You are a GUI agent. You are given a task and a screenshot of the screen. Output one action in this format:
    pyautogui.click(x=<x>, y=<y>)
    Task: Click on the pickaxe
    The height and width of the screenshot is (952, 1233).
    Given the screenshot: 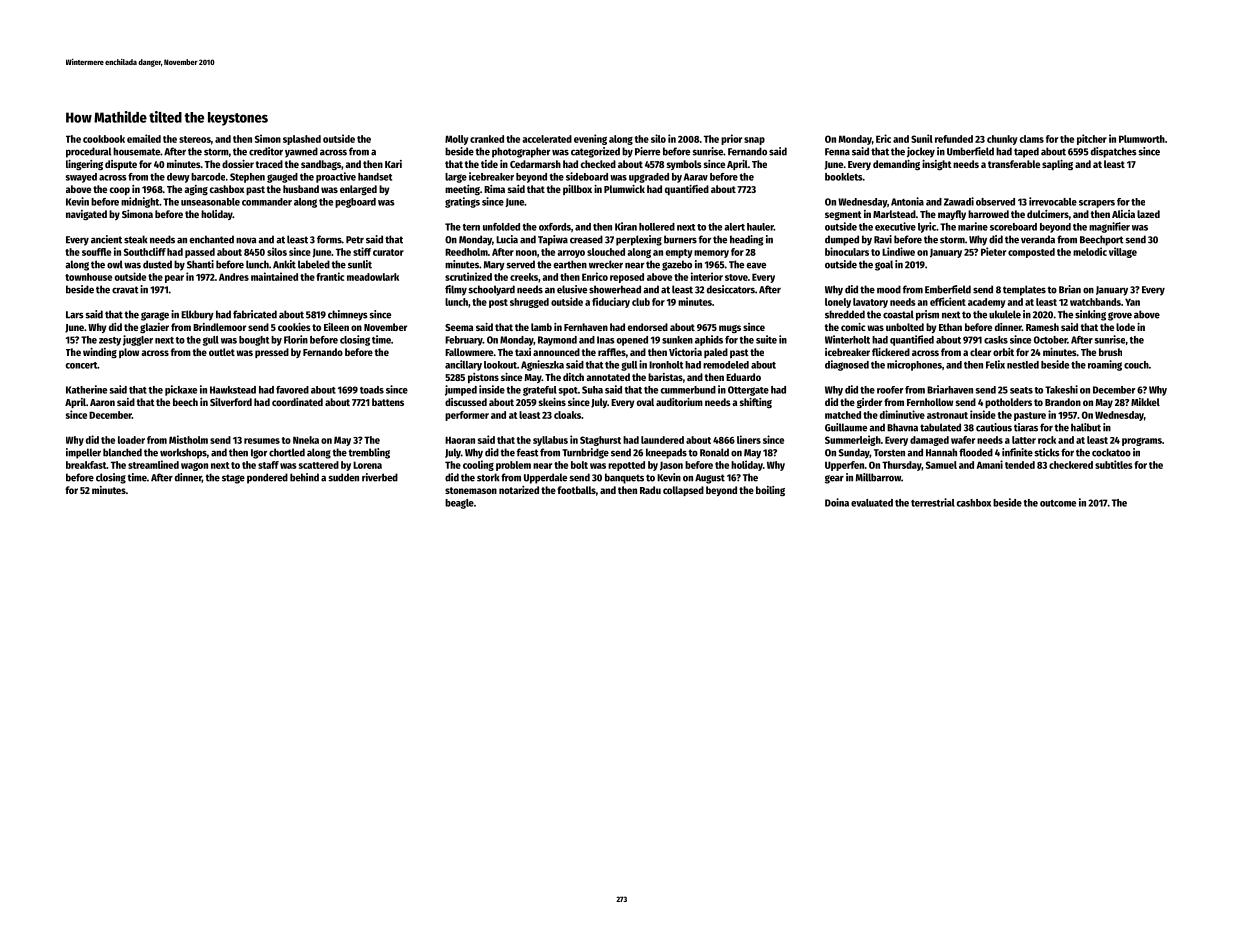 What is the action you would take?
    pyautogui.click(x=181, y=390)
